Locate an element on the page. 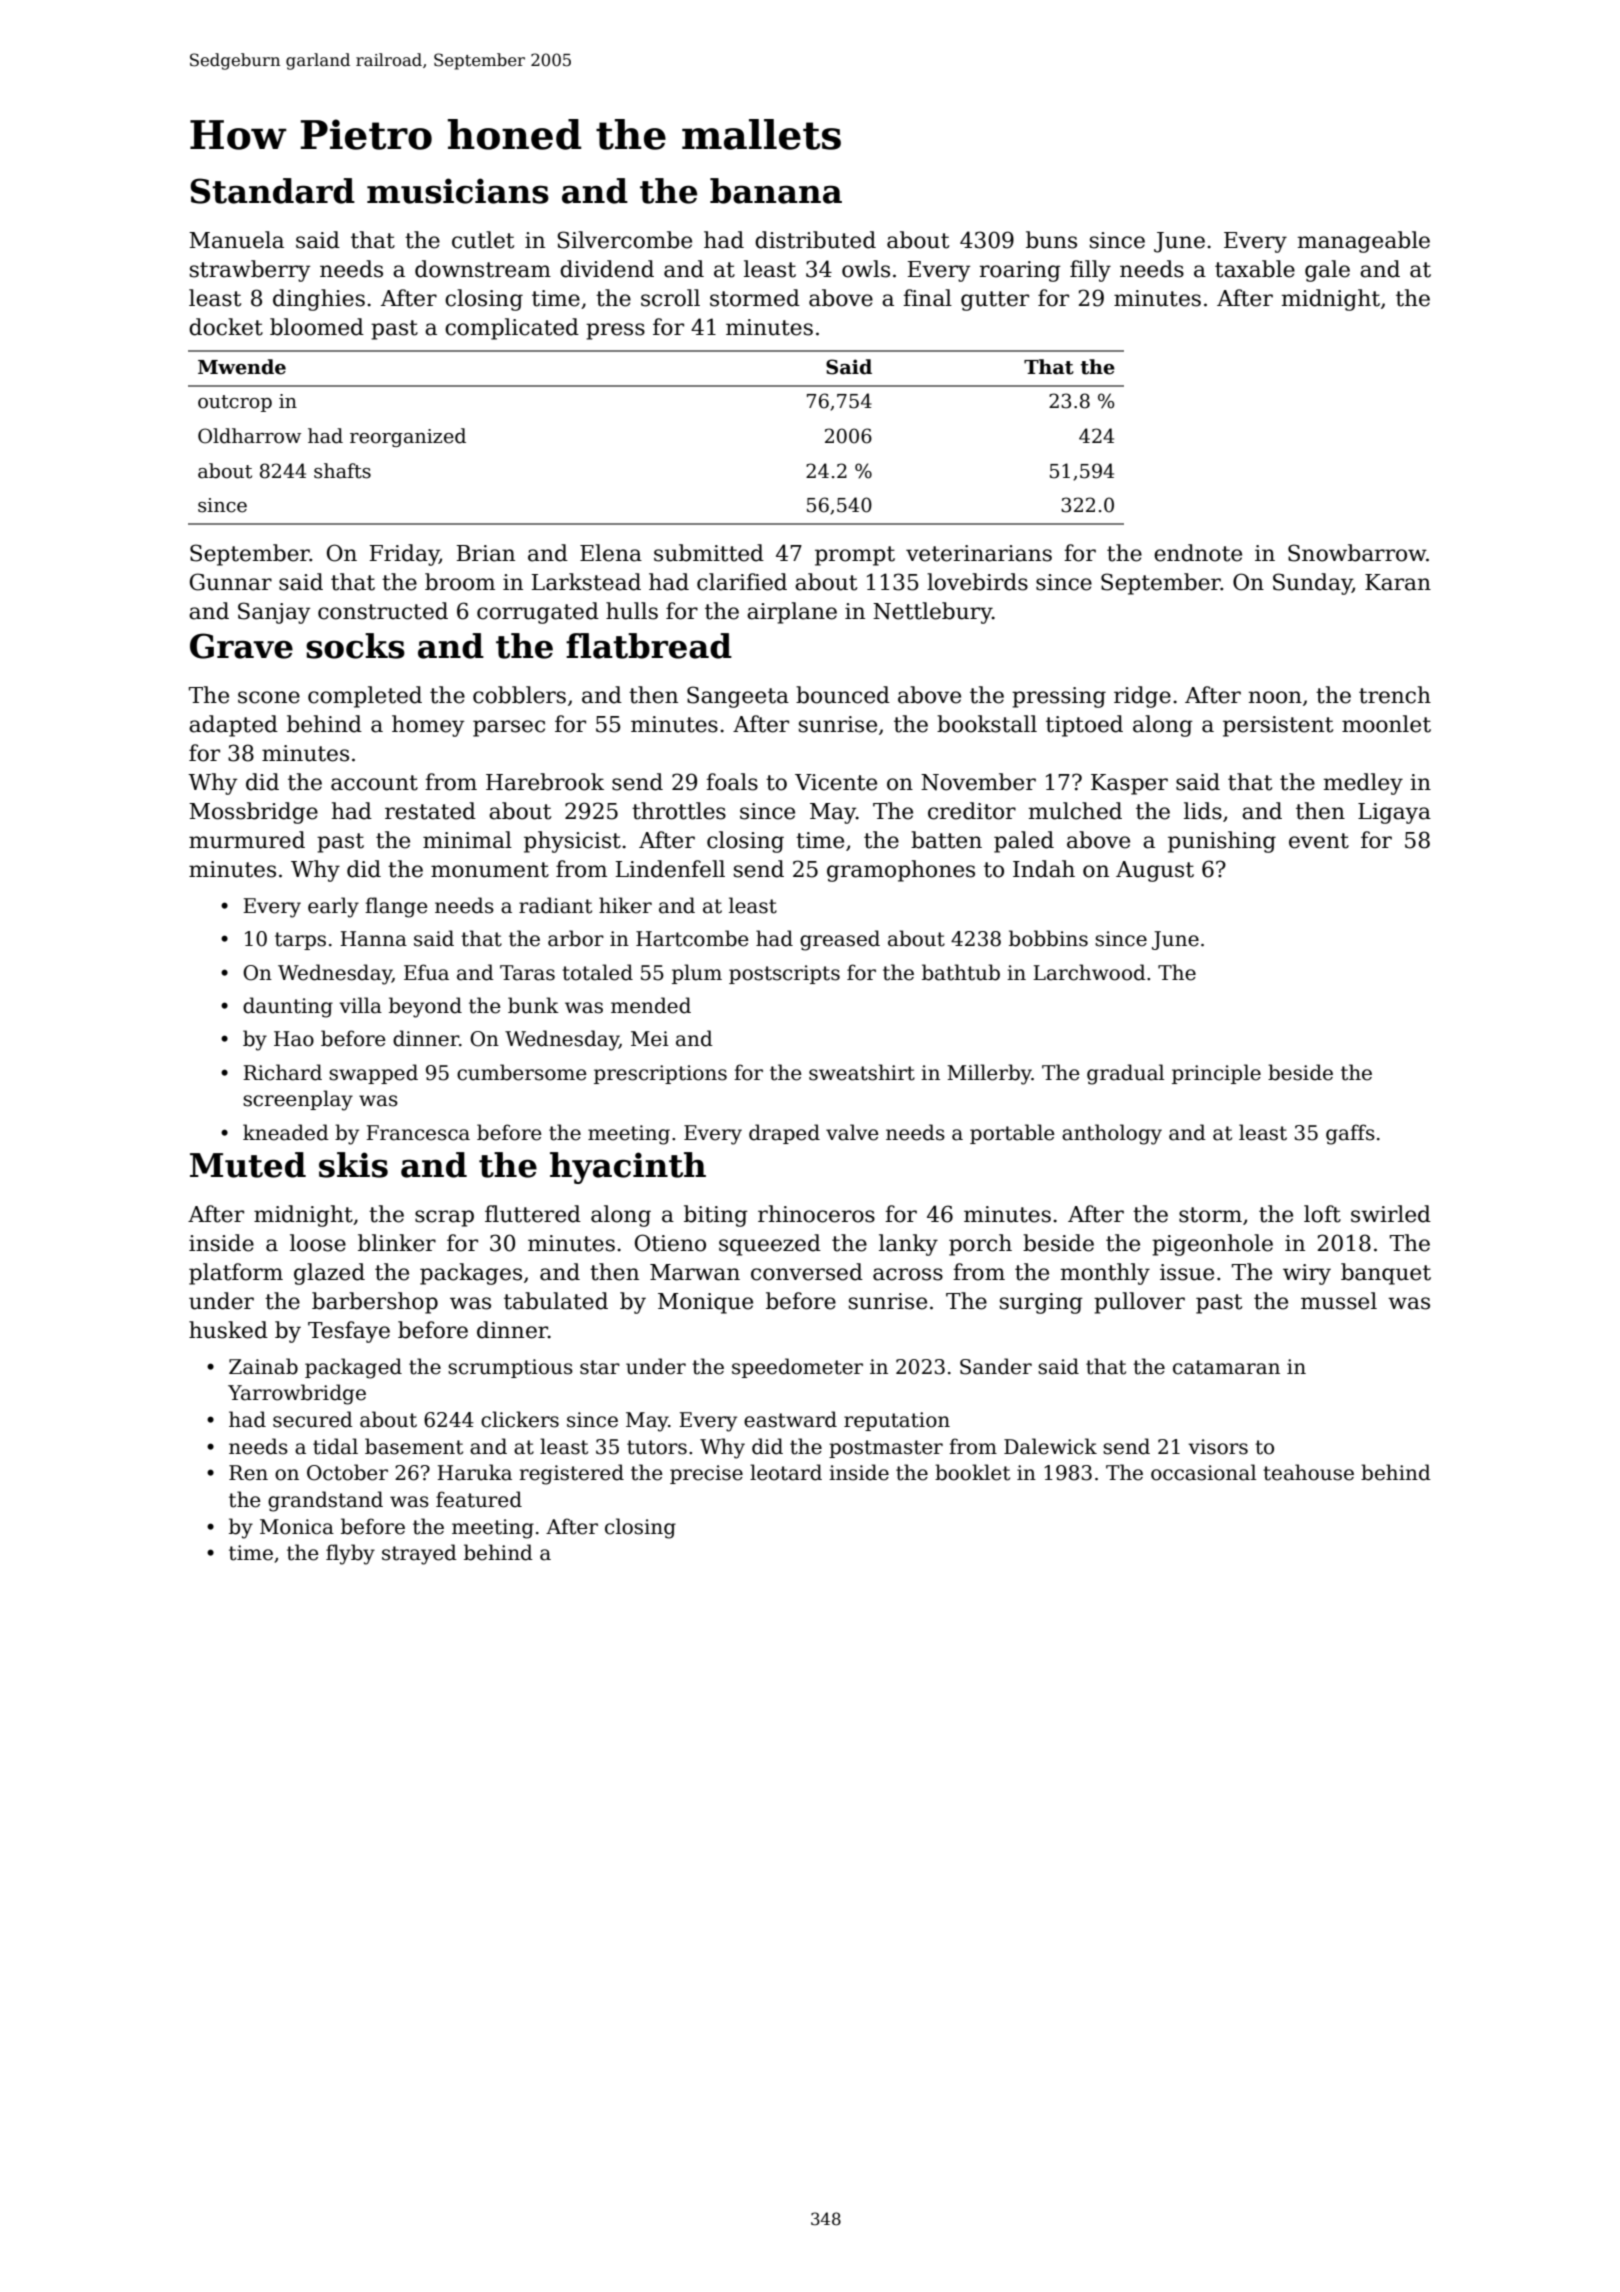 Image resolution: width=1620 pixels, height=2292 pixels. persistent is located at coordinates (1278, 726).
